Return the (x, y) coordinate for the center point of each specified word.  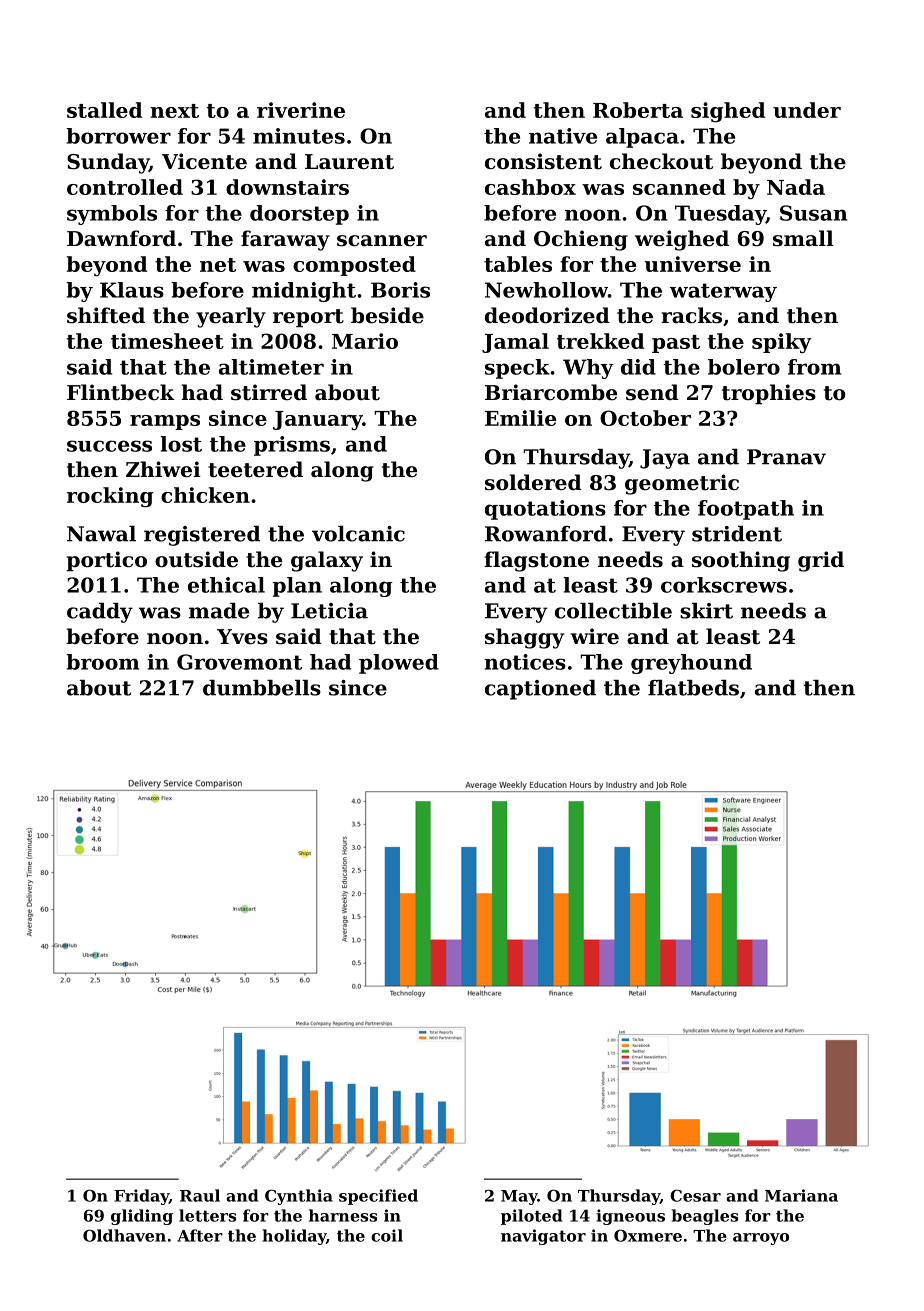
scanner (382, 241)
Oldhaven (124, 1235)
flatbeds (693, 688)
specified (378, 1197)
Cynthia (299, 1197)
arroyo (761, 1239)
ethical (226, 585)
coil (387, 1235)
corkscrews (724, 585)
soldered (533, 482)
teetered (255, 469)
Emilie (520, 418)
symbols (112, 215)
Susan (813, 213)
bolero (744, 367)
